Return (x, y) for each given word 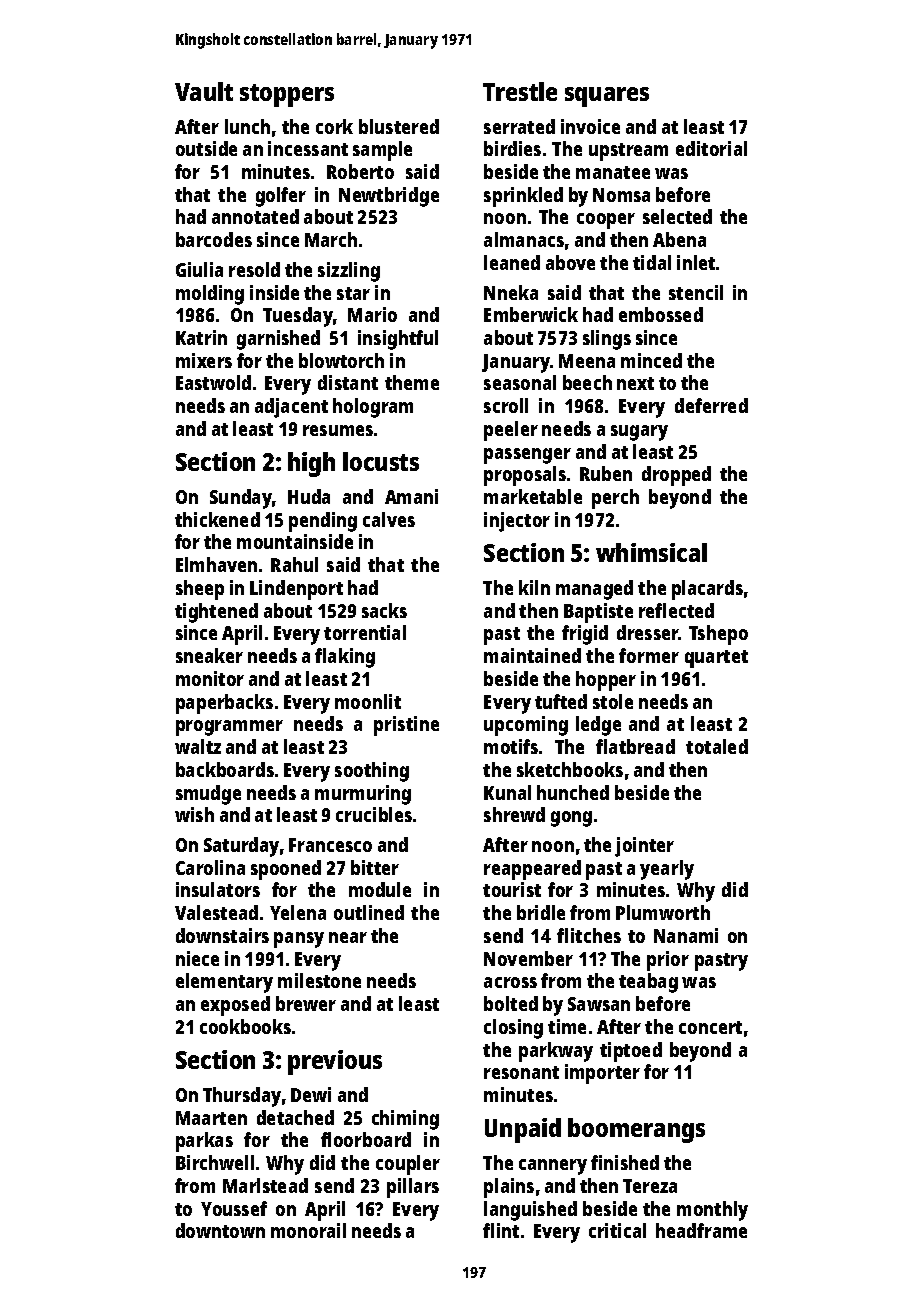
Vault (204, 91)
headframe (701, 1230)
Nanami (686, 935)
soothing (372, 772)
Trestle (520, 91)
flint (501, 1230)
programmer (229, 728)
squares (607, 97)
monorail (308, 1230)
